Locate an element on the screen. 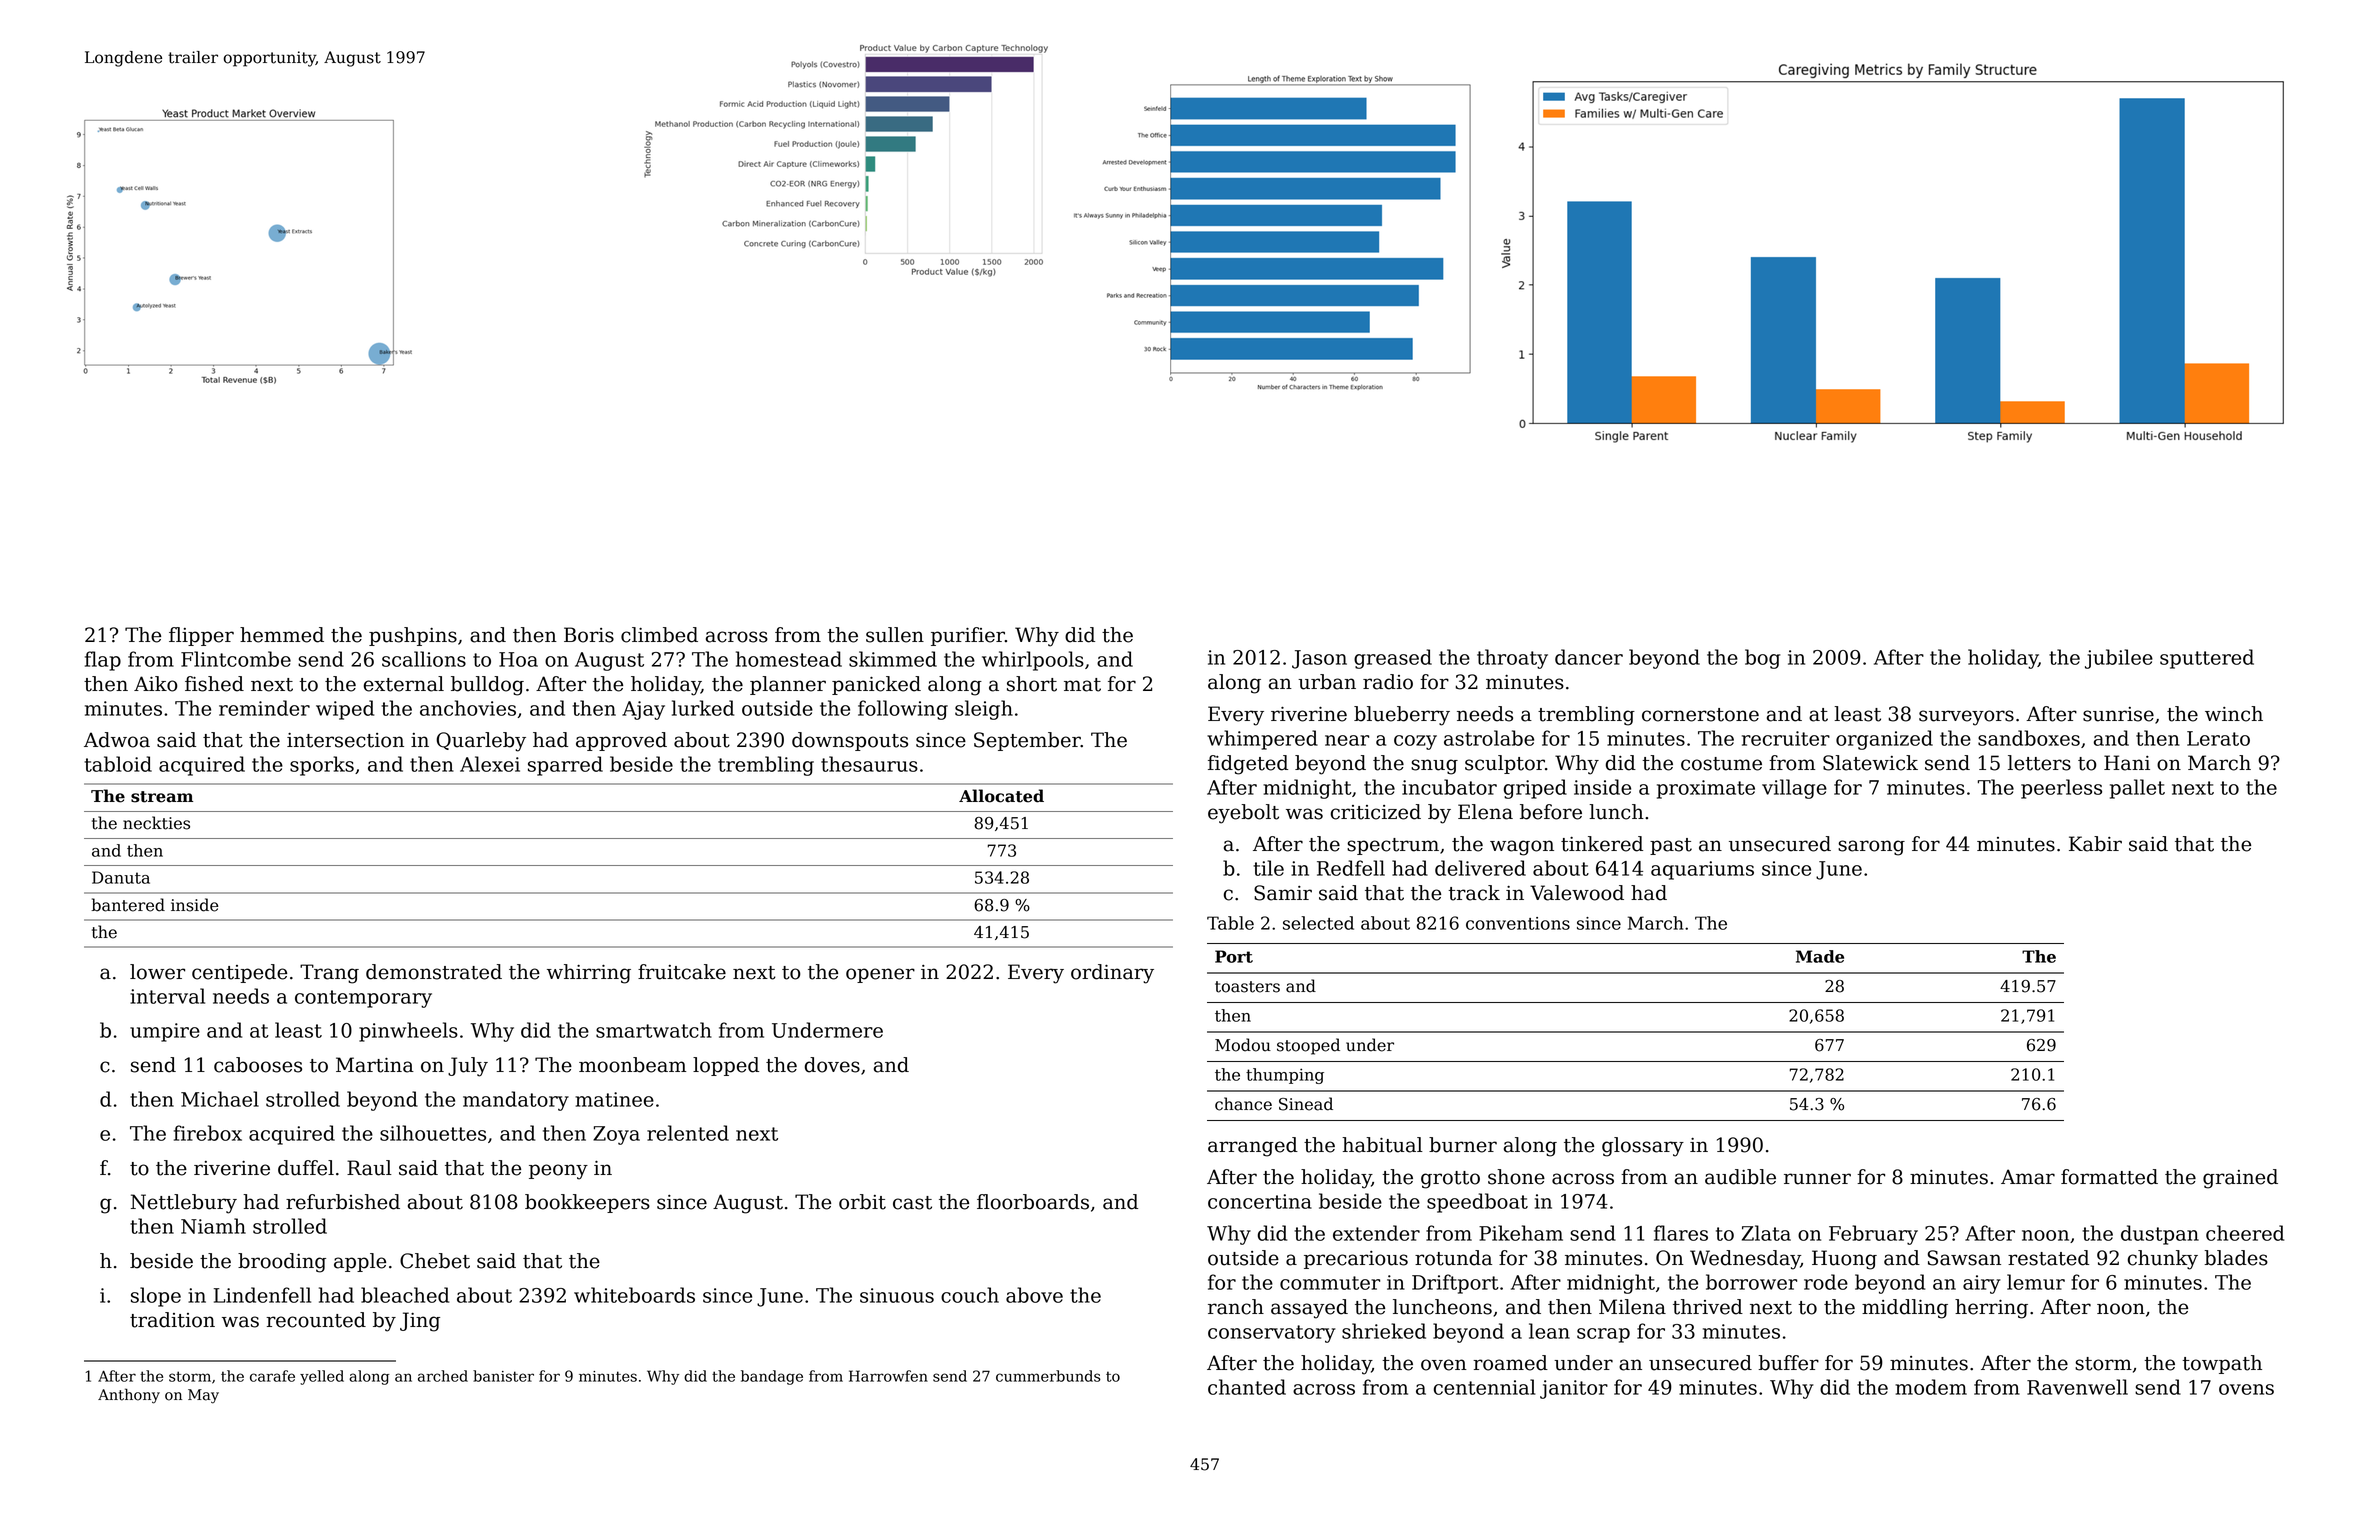 Image resolution: width=2380 pixels, height=1540 pixels. Flintcombe is located at coordinates (236, 659).
